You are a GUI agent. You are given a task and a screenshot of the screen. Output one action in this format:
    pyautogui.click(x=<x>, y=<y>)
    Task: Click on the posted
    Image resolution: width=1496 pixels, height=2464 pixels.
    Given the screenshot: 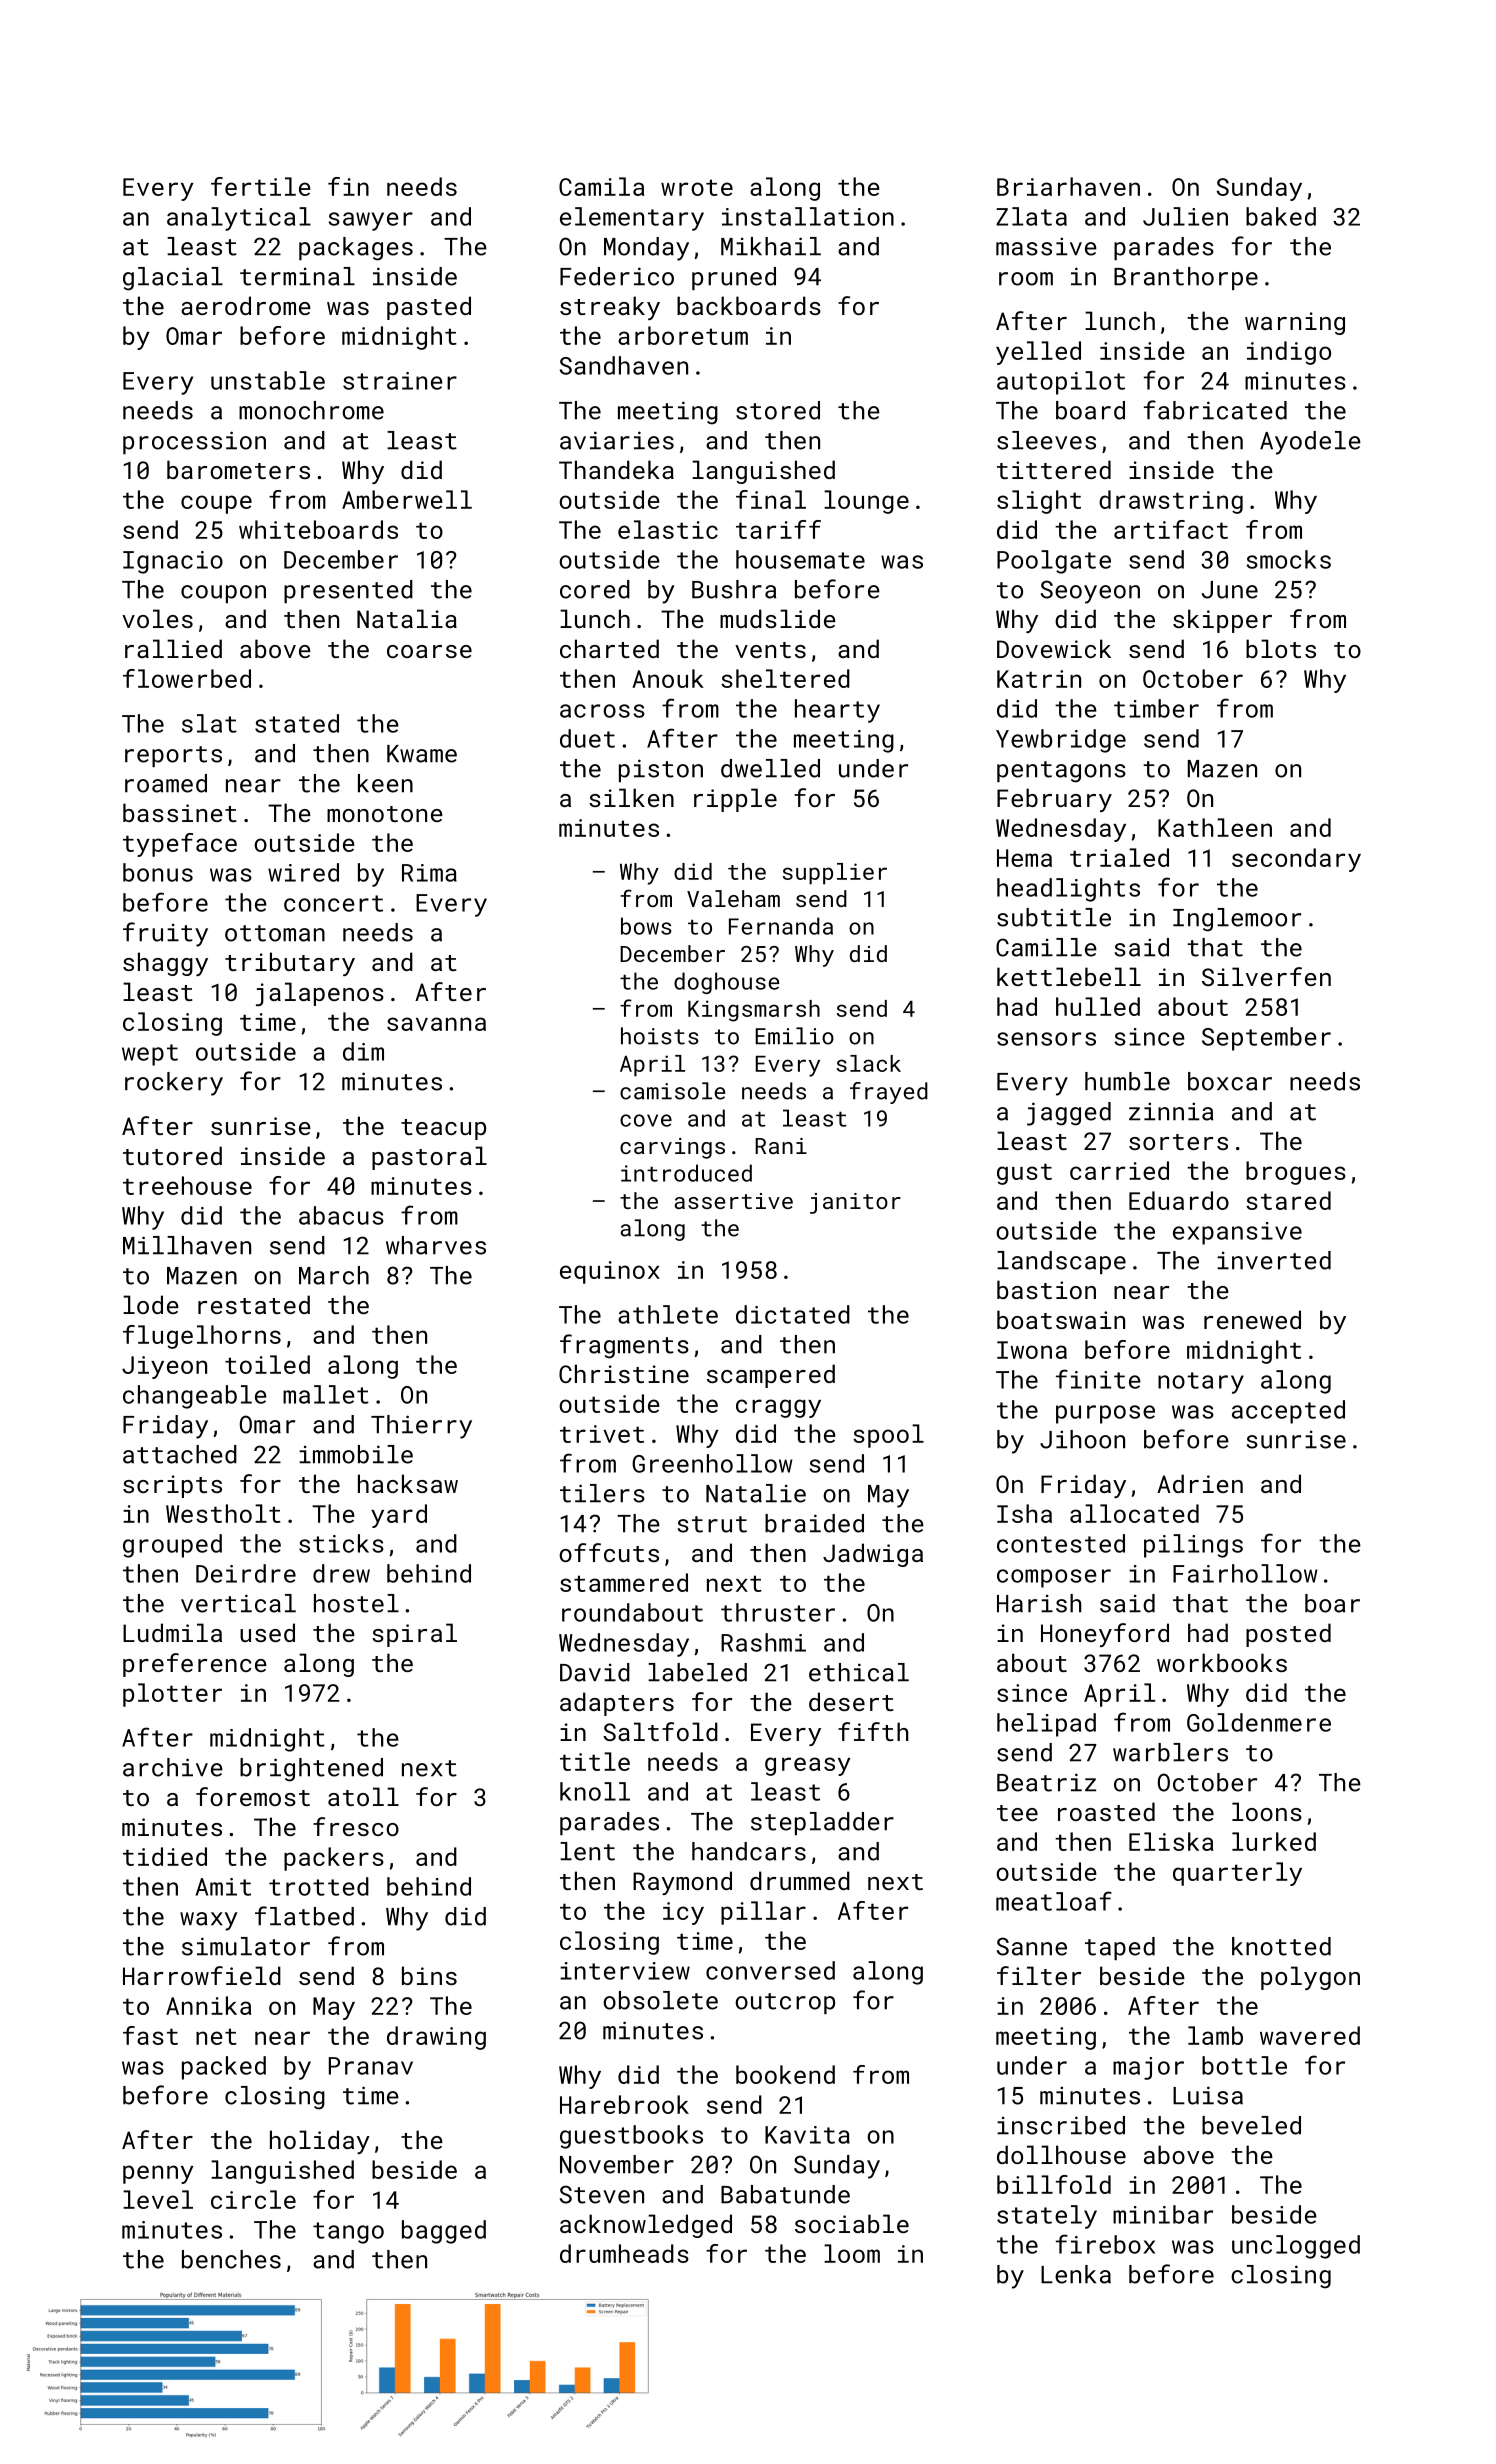 What is the action you would take?
    pyautogui.click(x=1288, y=1635)
